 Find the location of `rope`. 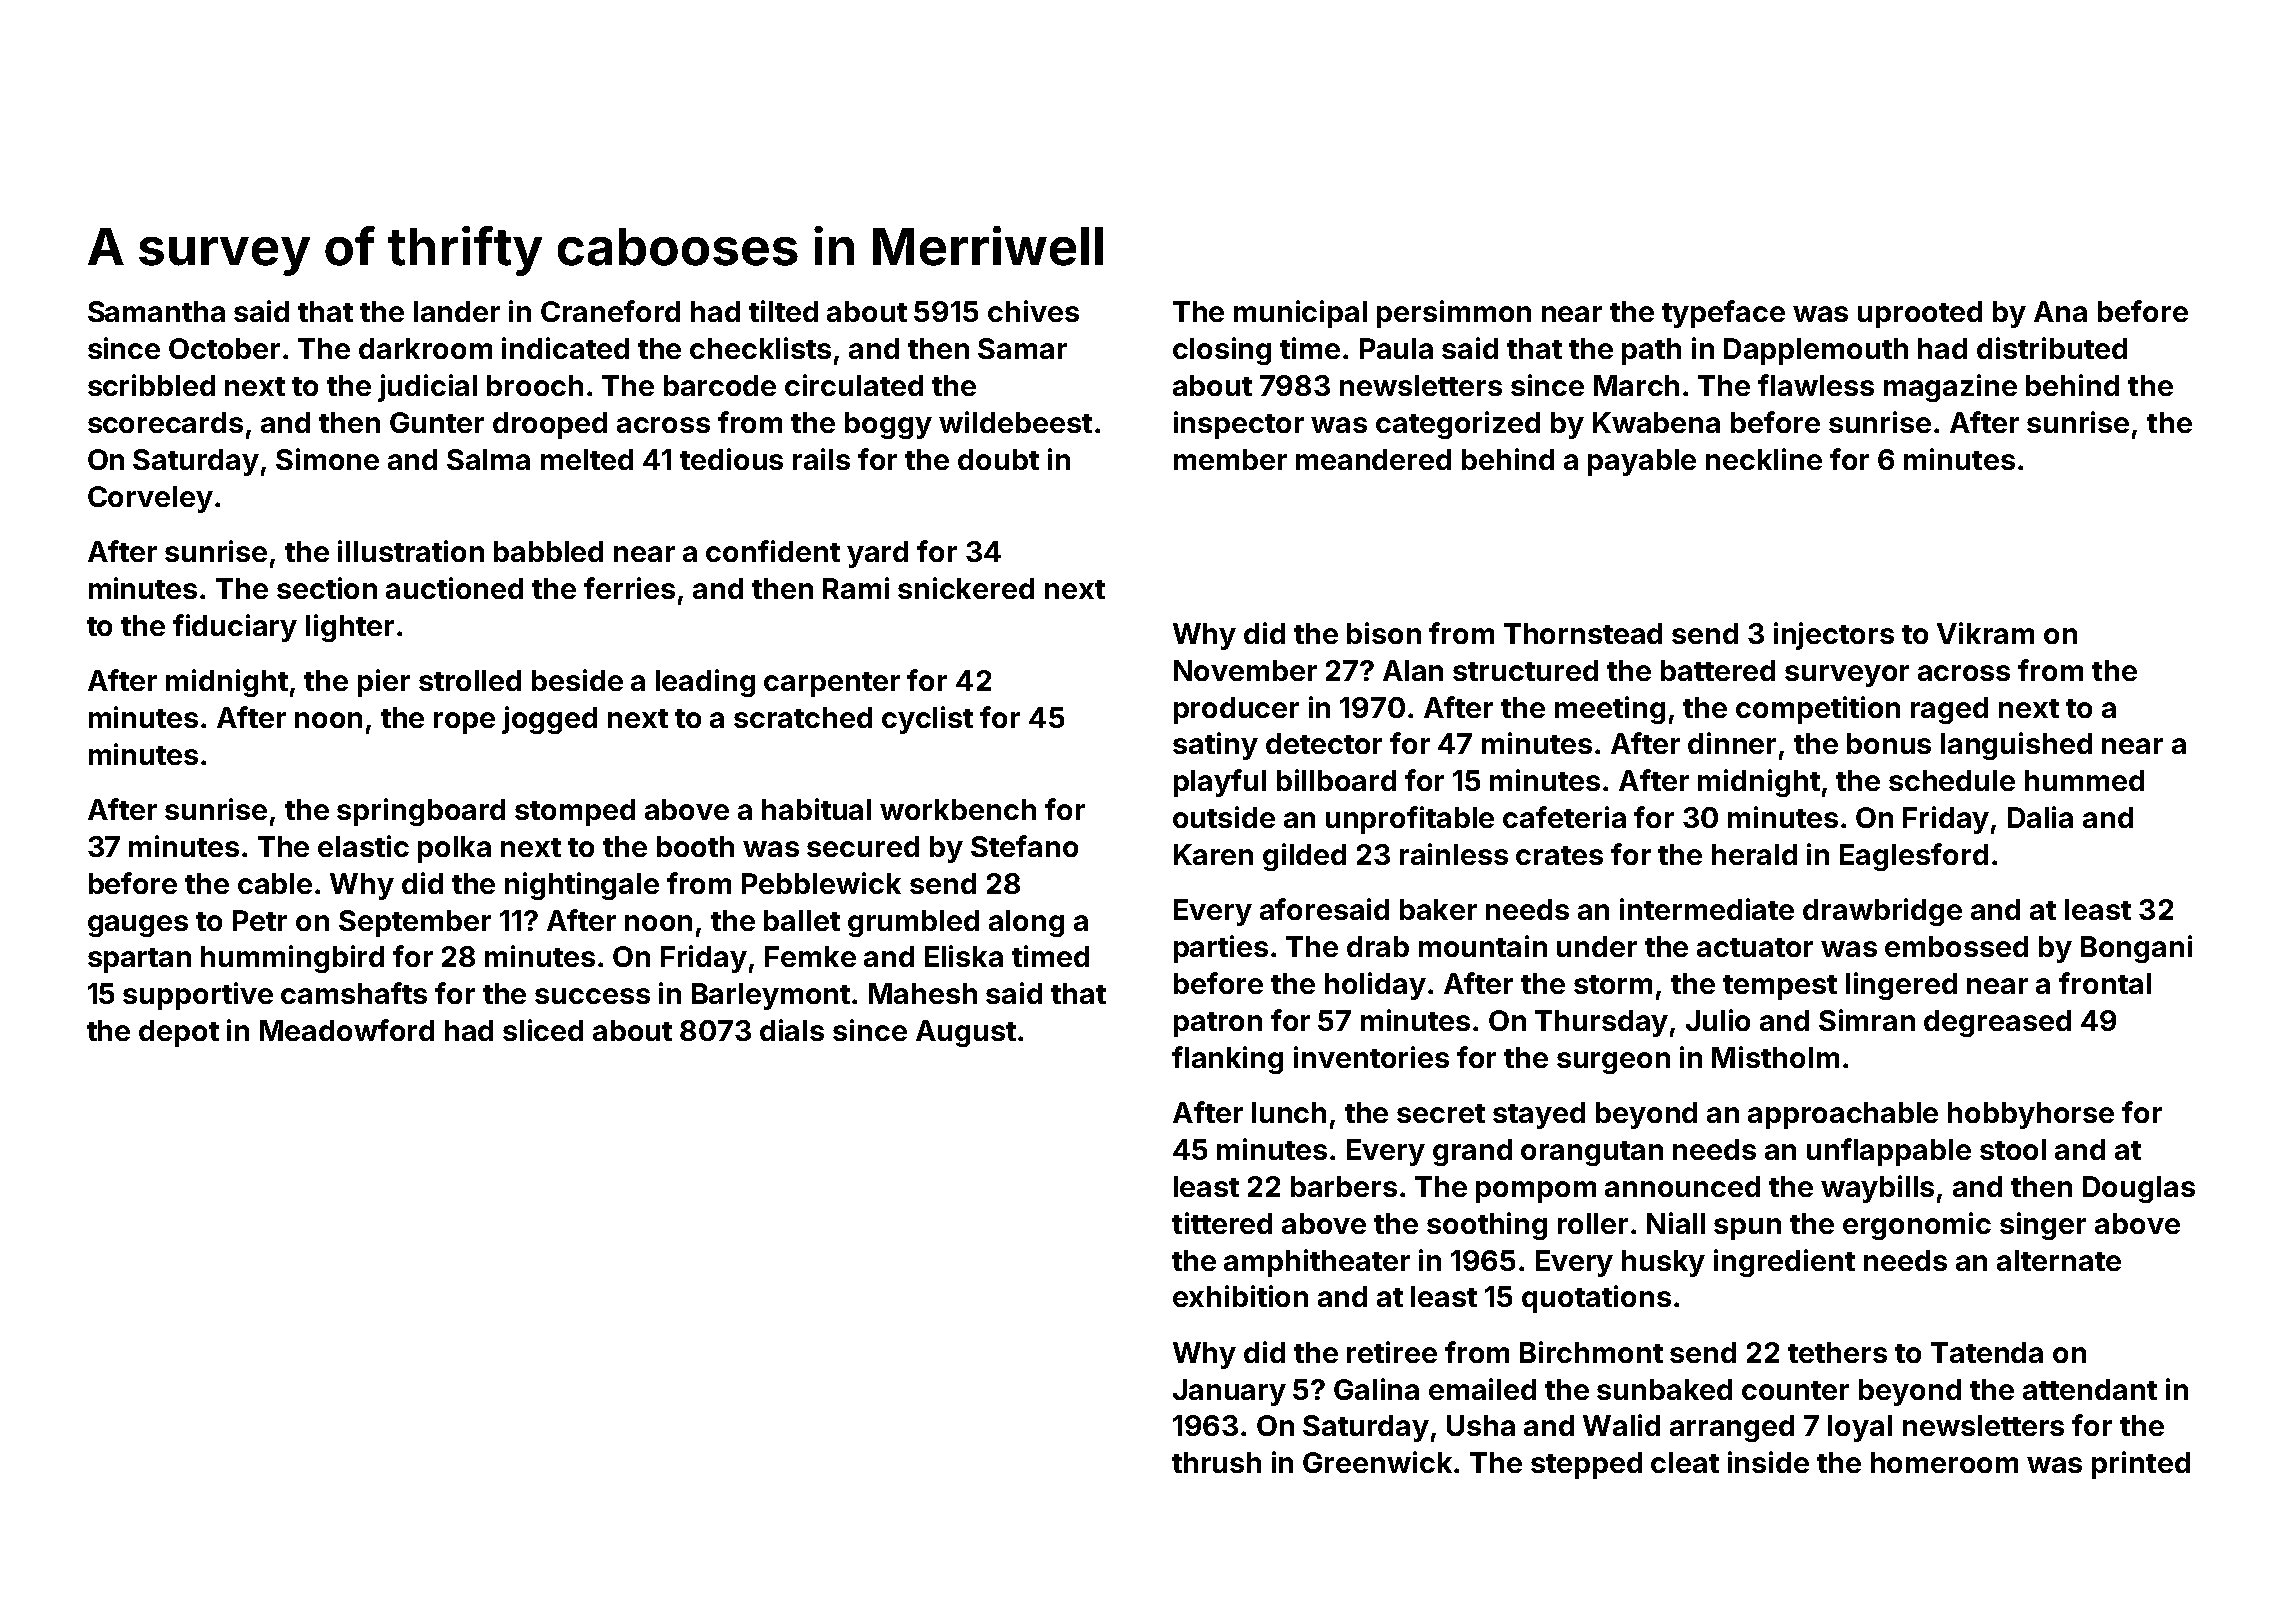

rope is located at coordinates (464, 723).
